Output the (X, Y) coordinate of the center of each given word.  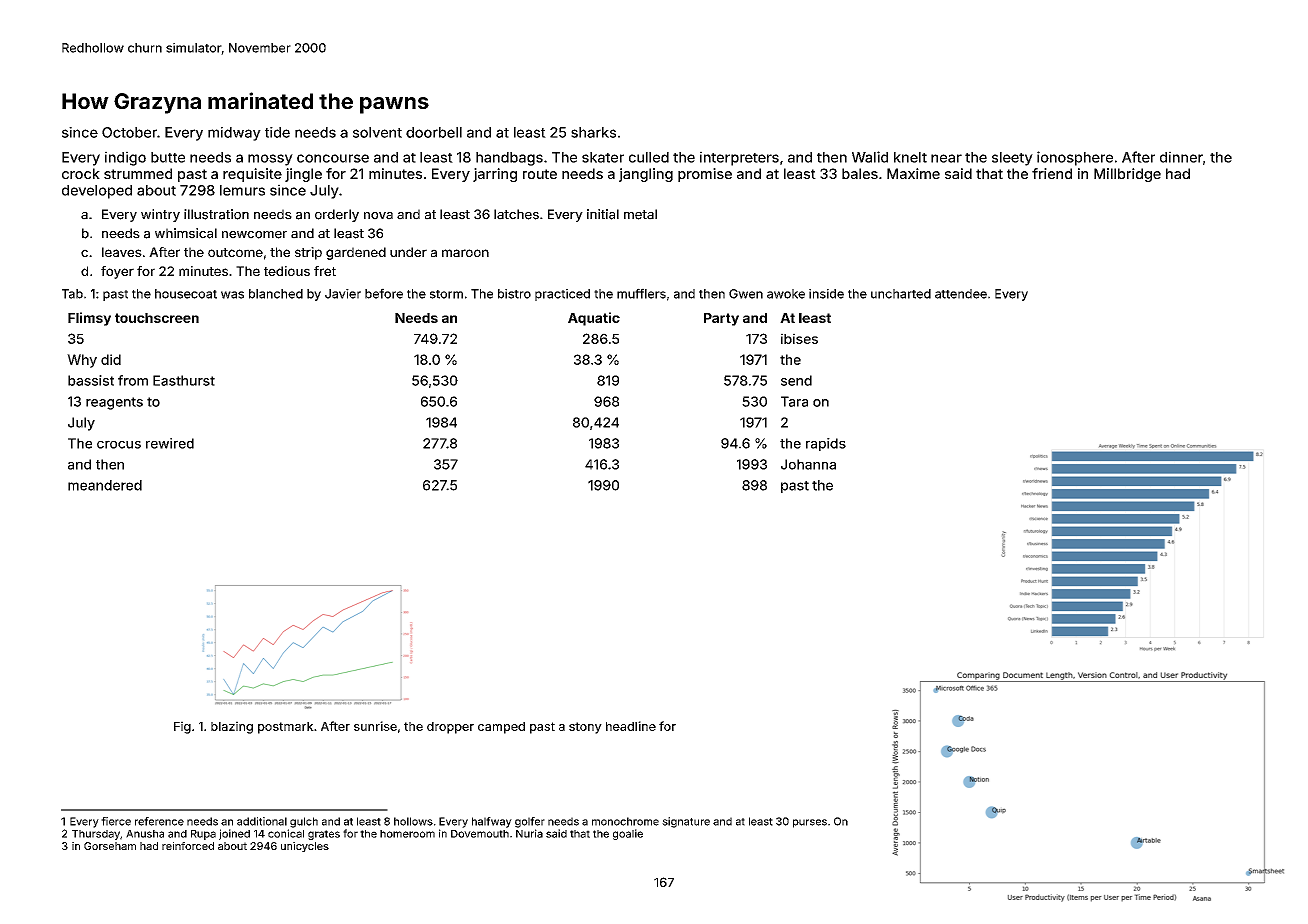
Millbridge (1127, 175)
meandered (105, 485)
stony (585, 728)
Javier (343, 294)
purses (810, 823)
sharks (593, 132)
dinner (1181, 157)
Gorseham (110, 846)
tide (277, 132)
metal (640, 214)
